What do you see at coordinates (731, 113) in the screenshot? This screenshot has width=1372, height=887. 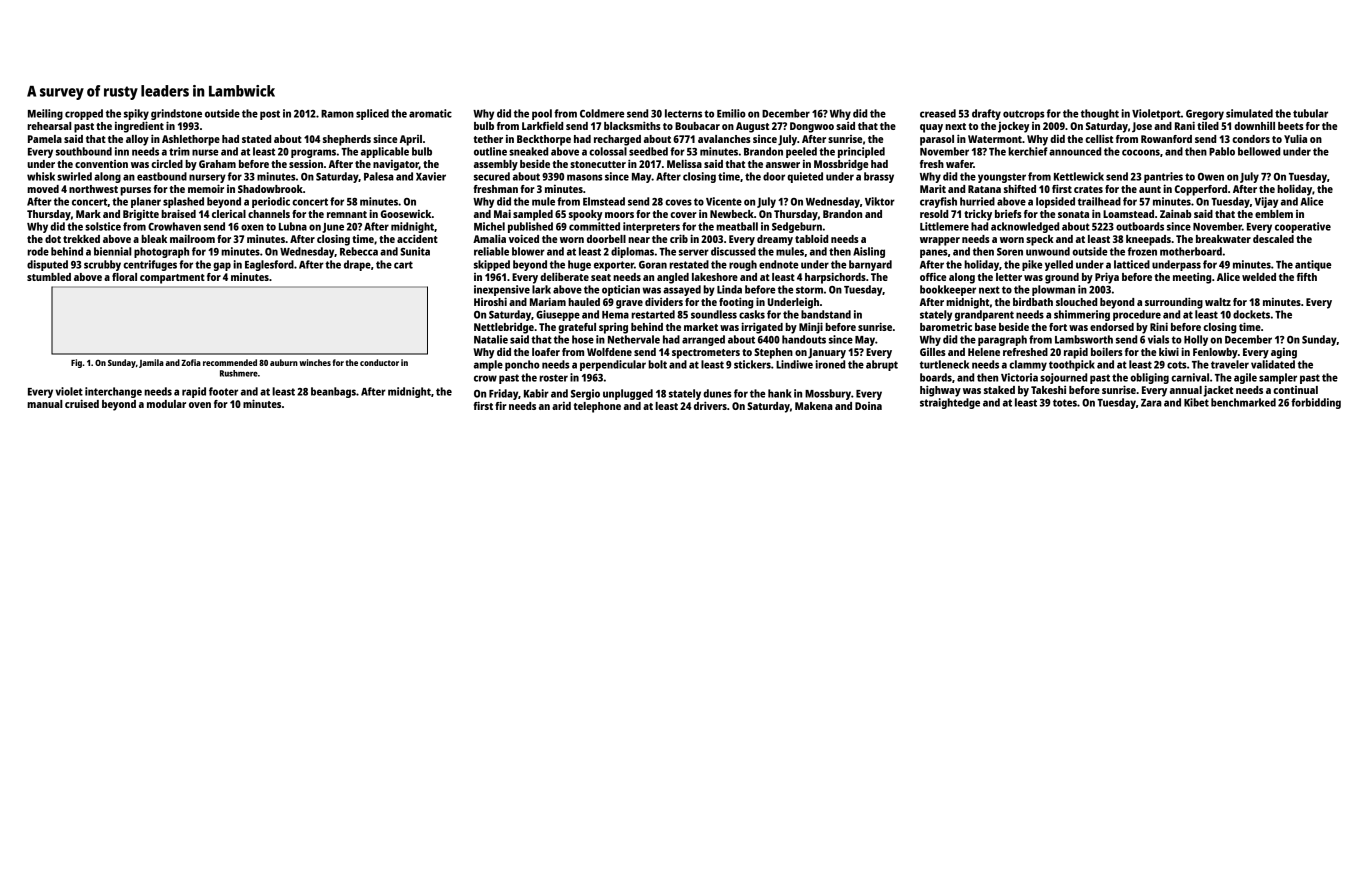 I see `Emilio` at bounding box center [731, 113].
